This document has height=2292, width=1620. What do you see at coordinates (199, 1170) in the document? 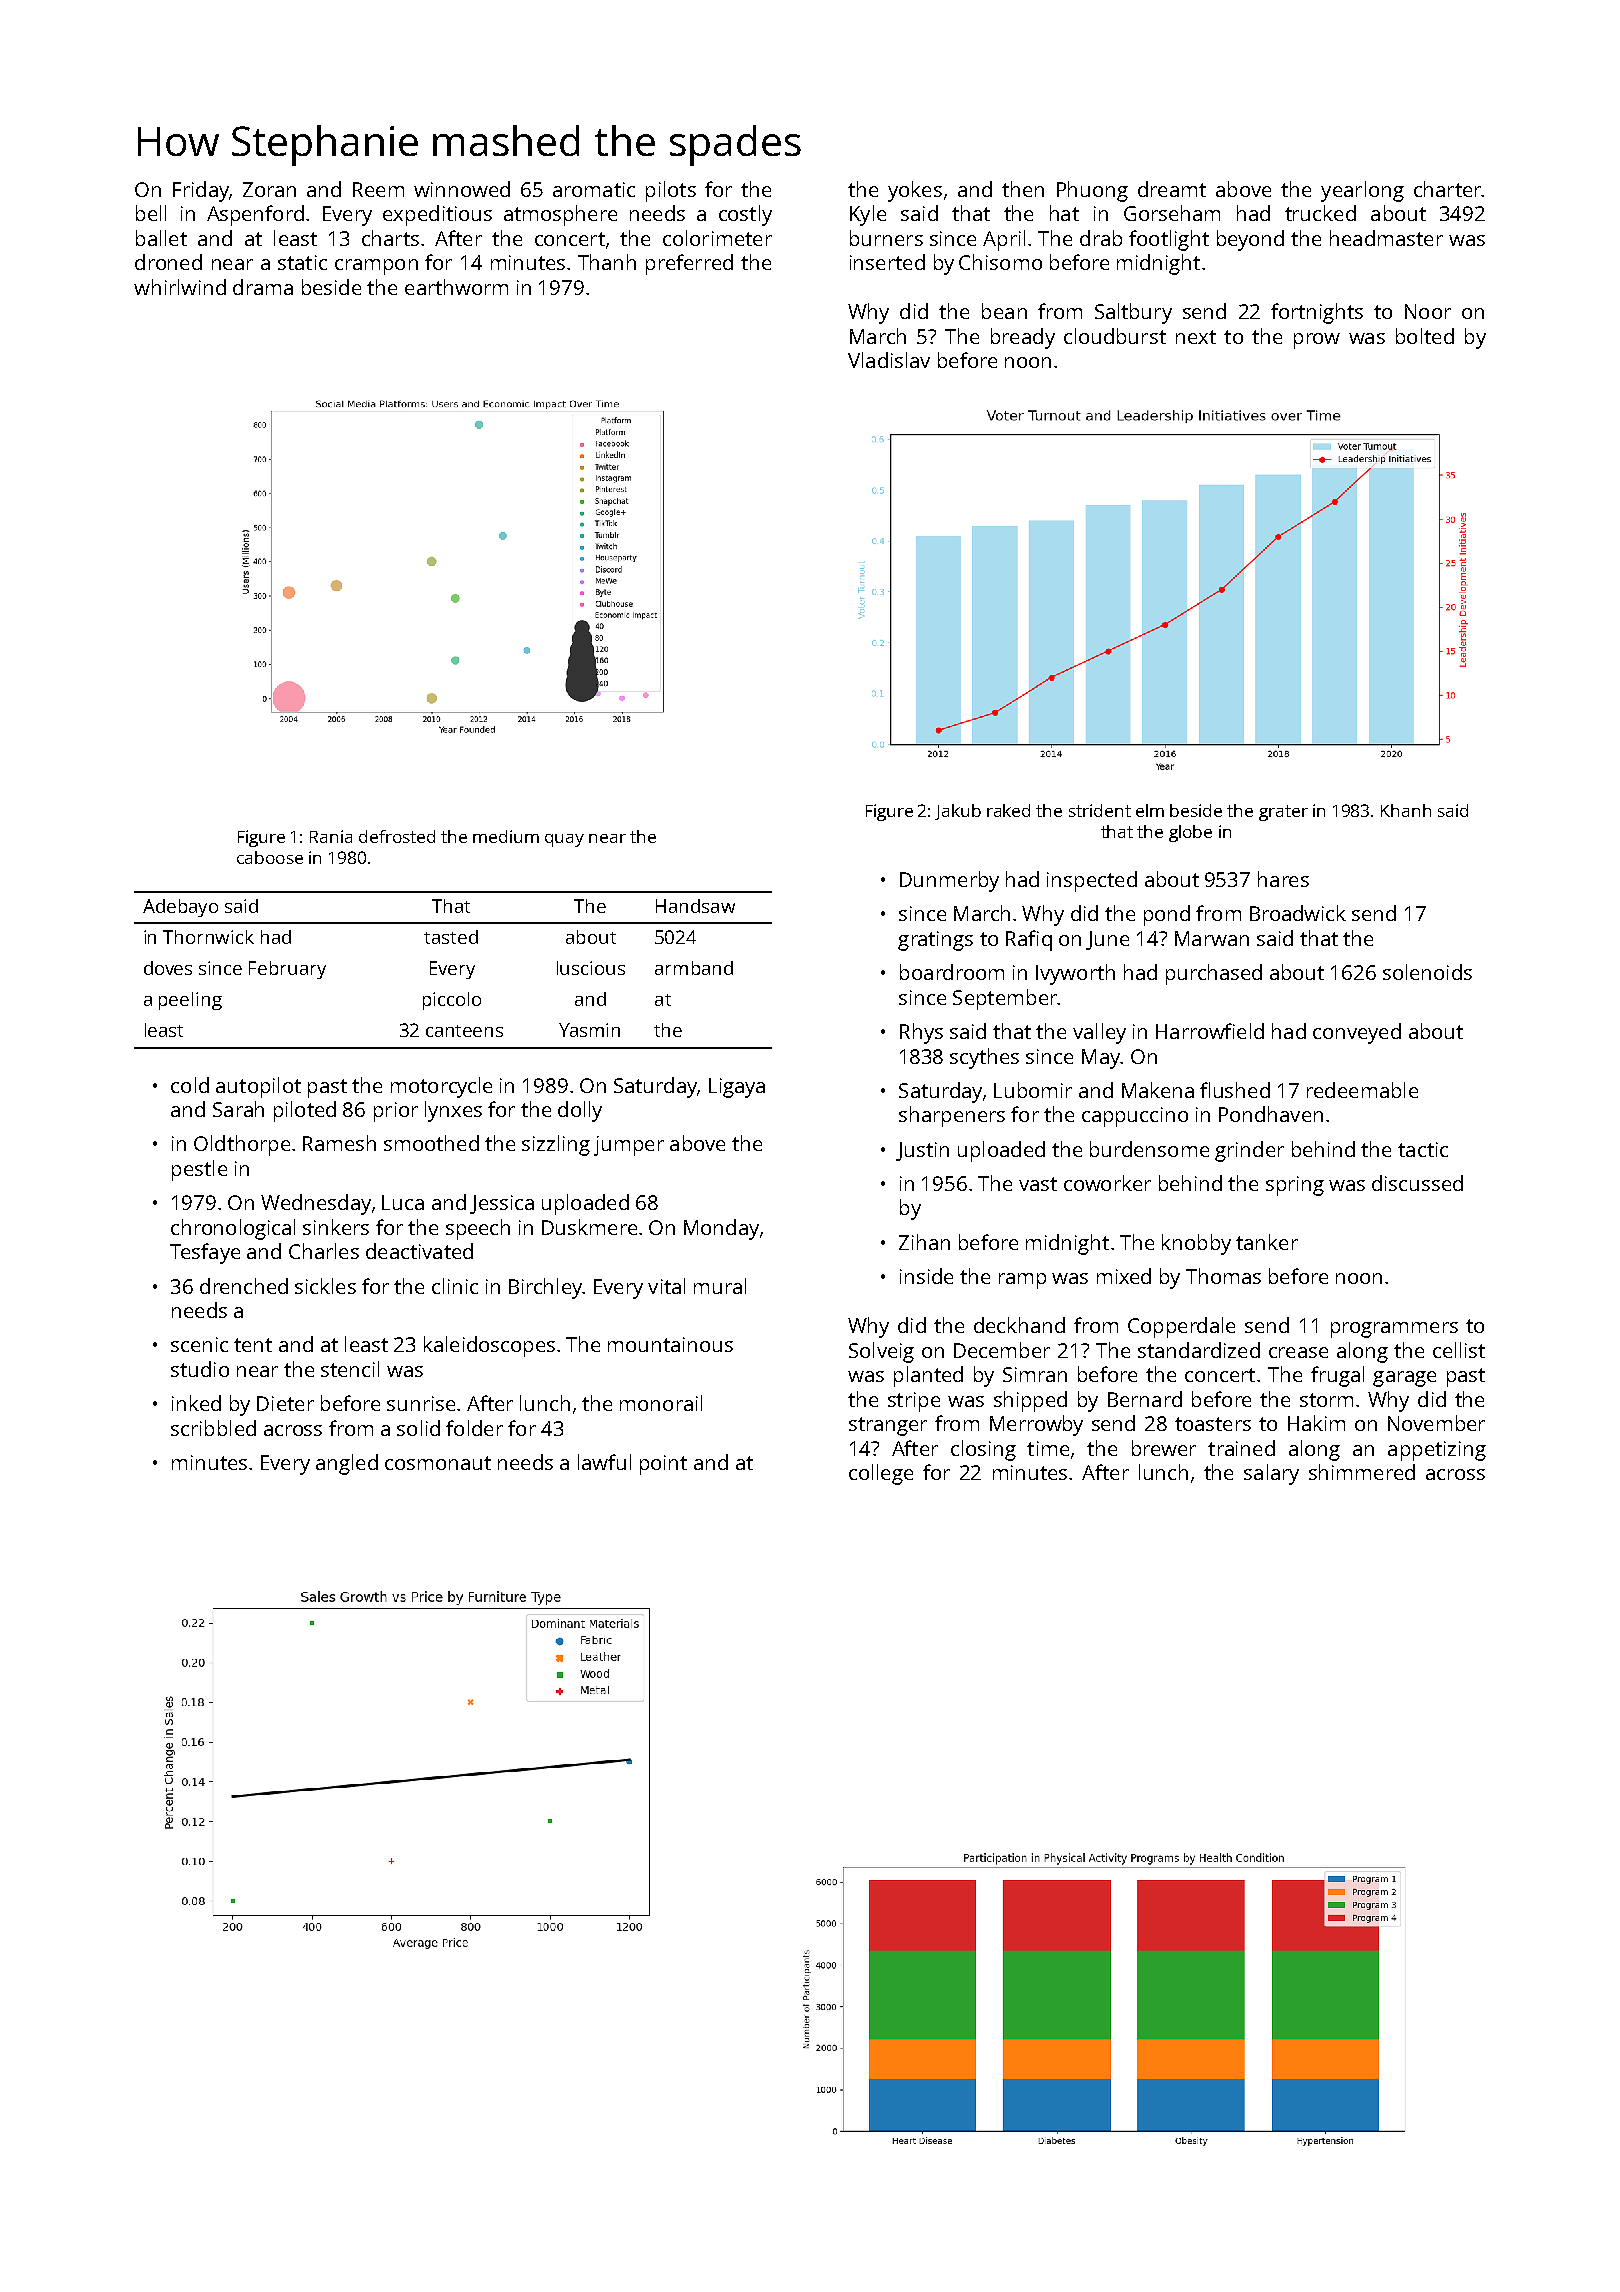
I see `pestle` at bounding box center [199, 1170].
